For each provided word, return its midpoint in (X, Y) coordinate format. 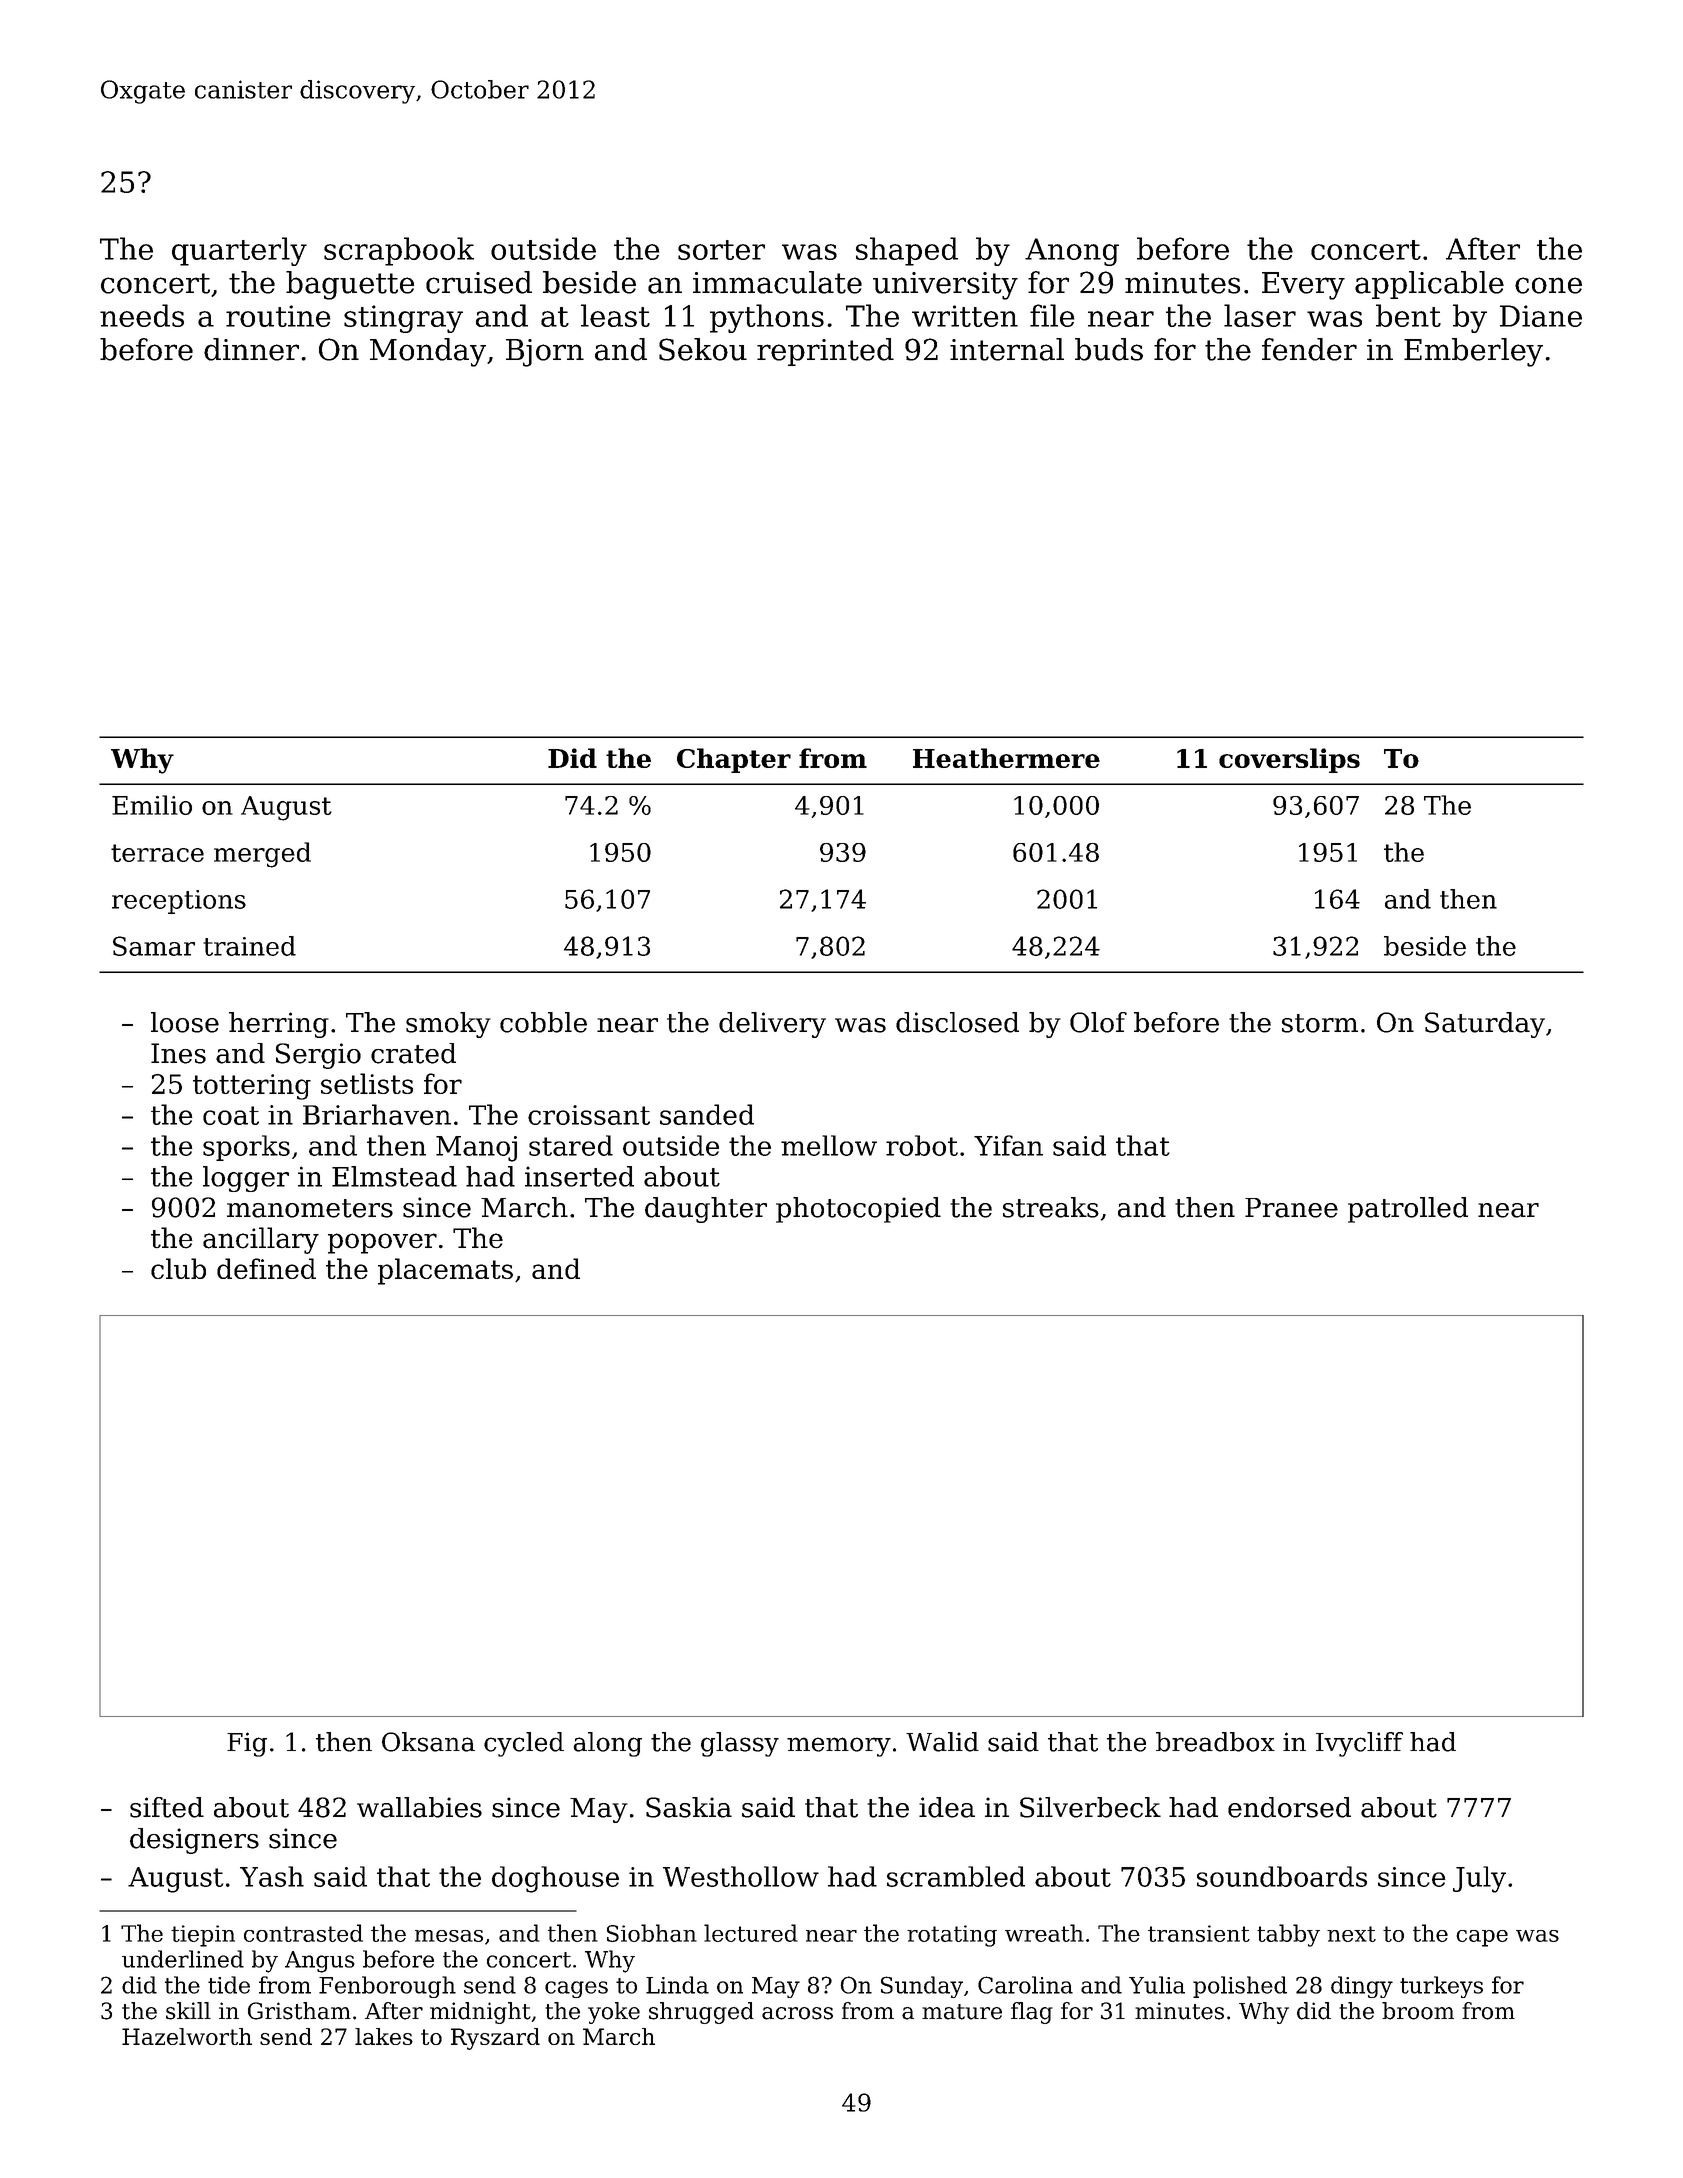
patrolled (1408, 1210)
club (178, 1268)
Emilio (152, 805)
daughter (706, 1210)
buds (1109, 349)
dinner (251, 349)
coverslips (1289, 760)
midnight (480, 2013)
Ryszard (495, 2039)
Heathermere (1006, 758)
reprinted (825, 352)
